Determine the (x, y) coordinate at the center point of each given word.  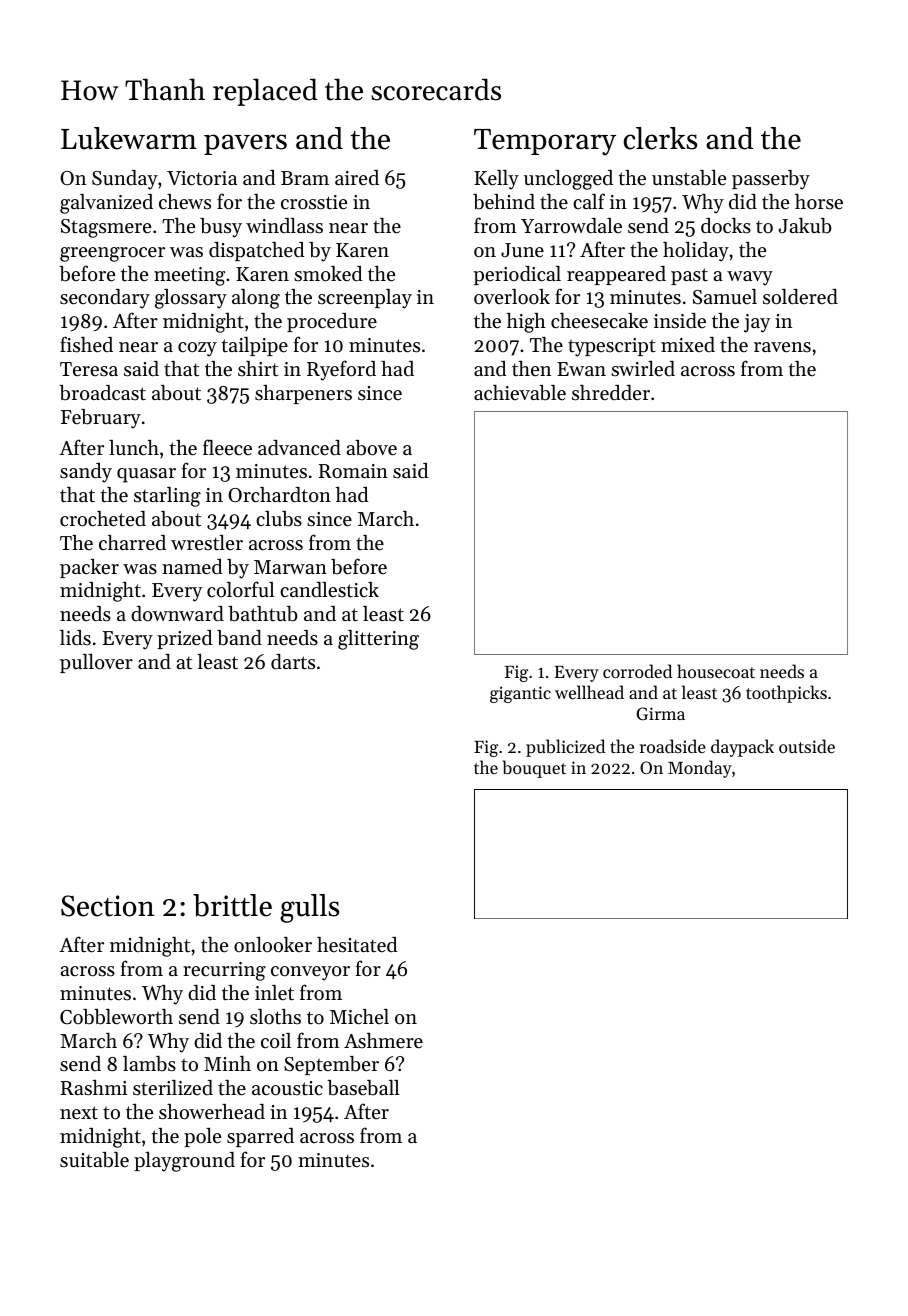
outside (807, 746)
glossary (191, 299)
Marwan (290, 567)
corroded (637, 671)
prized (184, 639)
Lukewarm (129, 138)
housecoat (716, 671)
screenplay (365, 299)
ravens (782, 347)
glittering (378, 640)
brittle (232, 905)
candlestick (329, 590)
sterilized (173, 1088)
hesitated (357, 945)
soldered (800, 297)
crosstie (314, 202)
